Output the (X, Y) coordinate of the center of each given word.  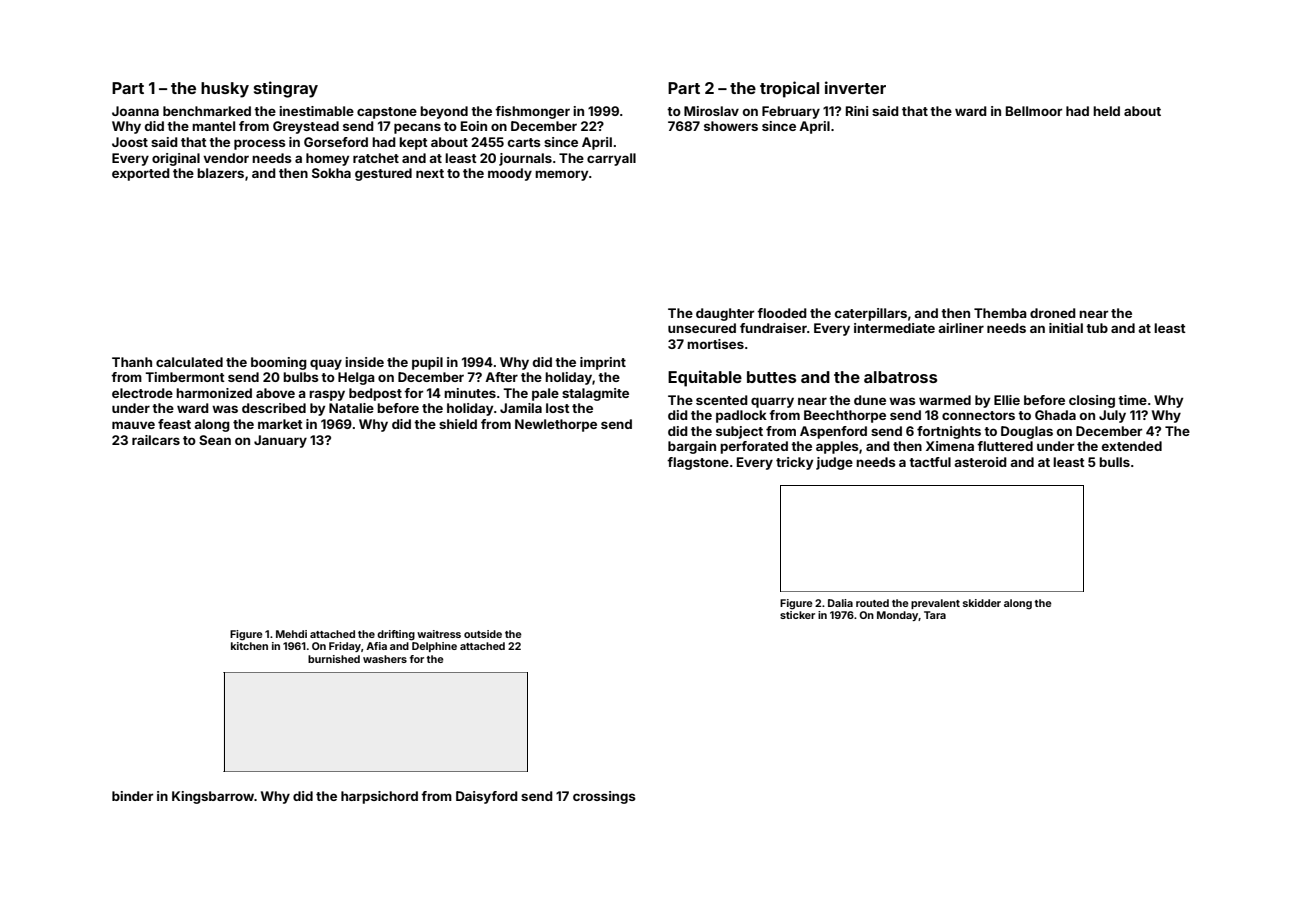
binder (132, 796)
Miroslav (711, 111)
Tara (935, 615)
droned (1053, 313)
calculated (189, 362)
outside (483, 634)
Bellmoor (1034, 111)
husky (225, 90)
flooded (782, 313)
